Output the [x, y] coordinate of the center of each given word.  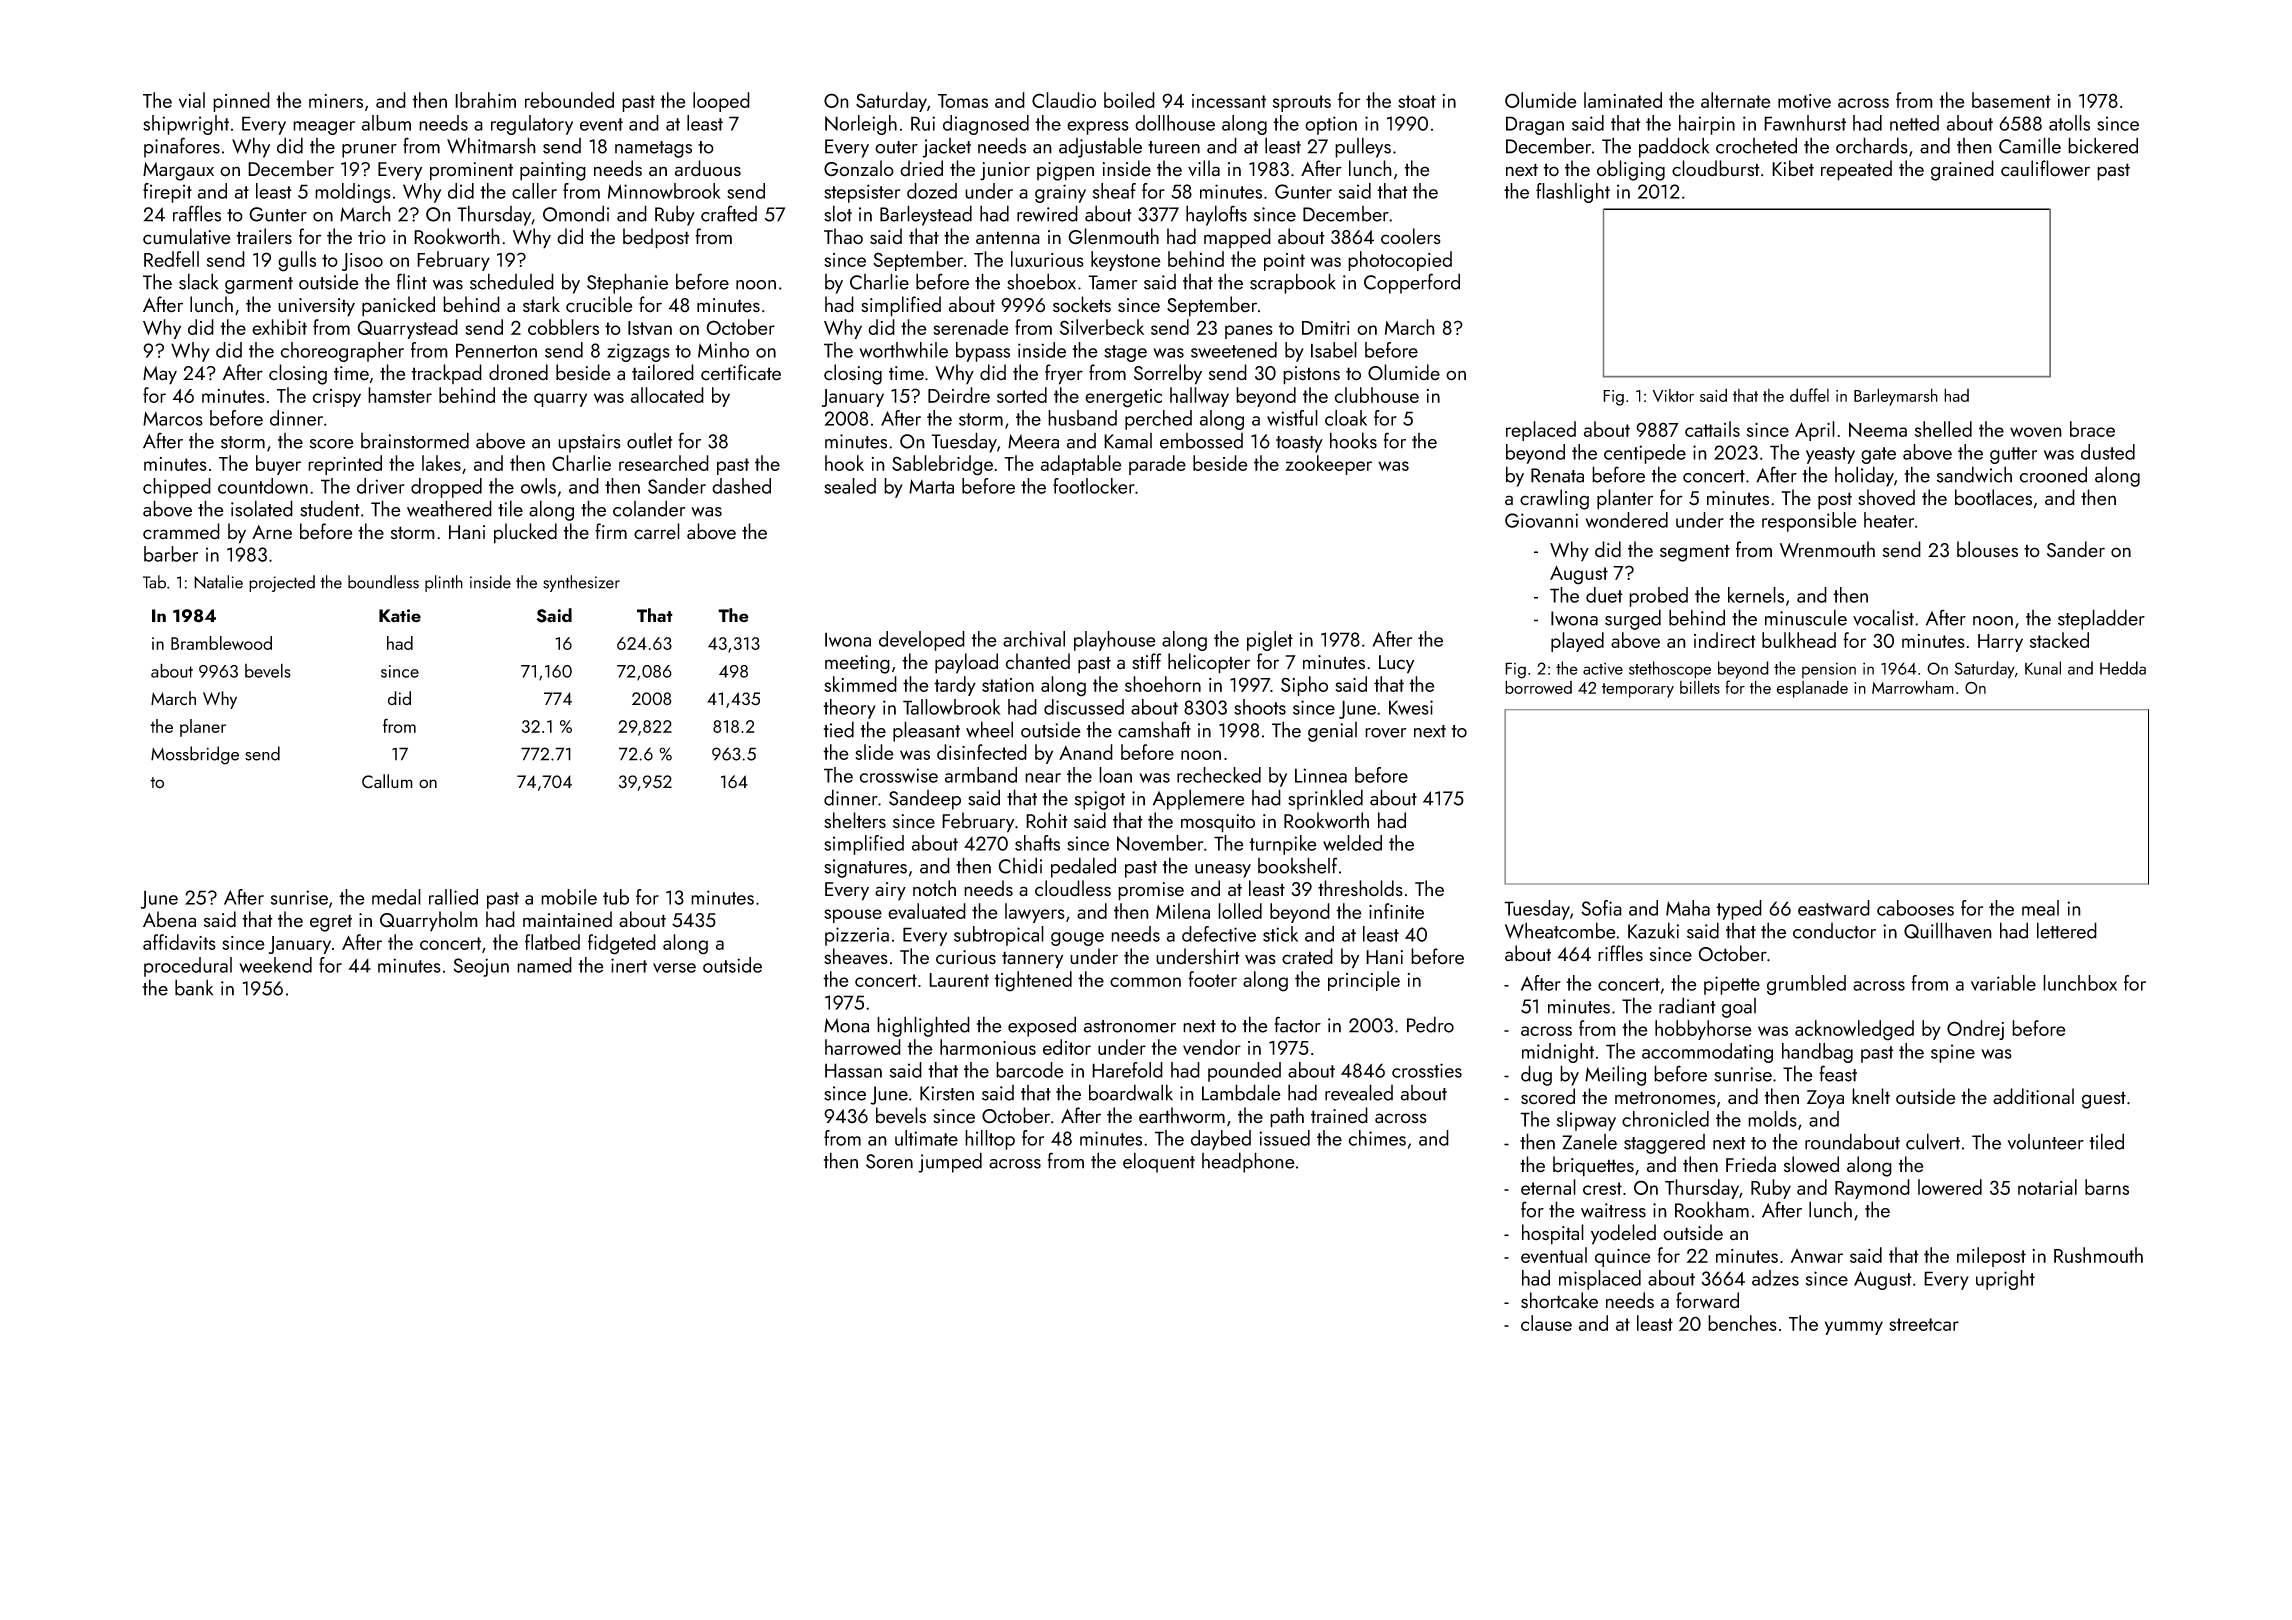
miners [336, 101]
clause [1546, 1323]
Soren [889, 1161]
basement [2011, 100]
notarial [2047, 1187]
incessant [1229, 101]
